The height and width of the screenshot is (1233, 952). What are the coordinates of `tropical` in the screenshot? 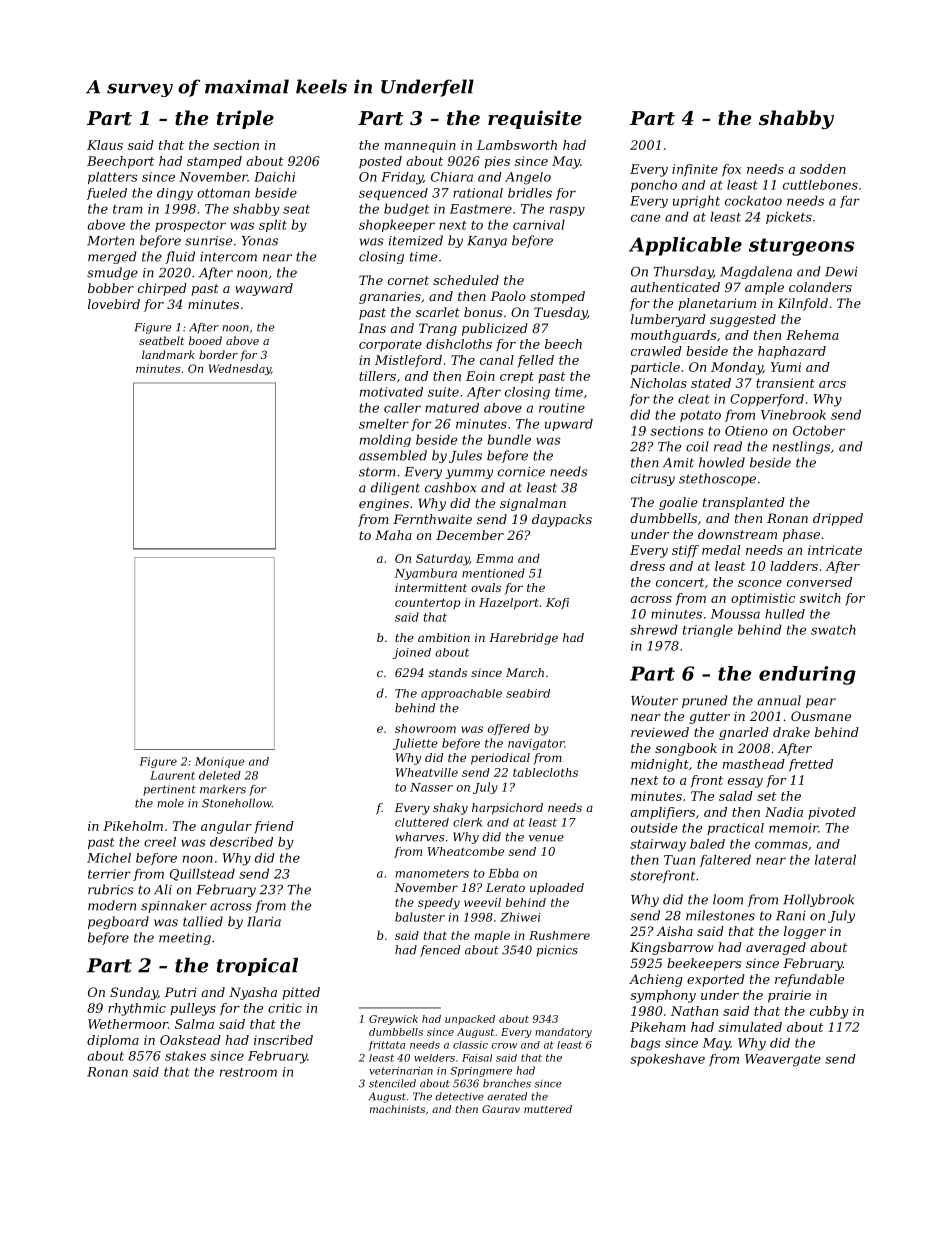 It's located at (257, 967).
